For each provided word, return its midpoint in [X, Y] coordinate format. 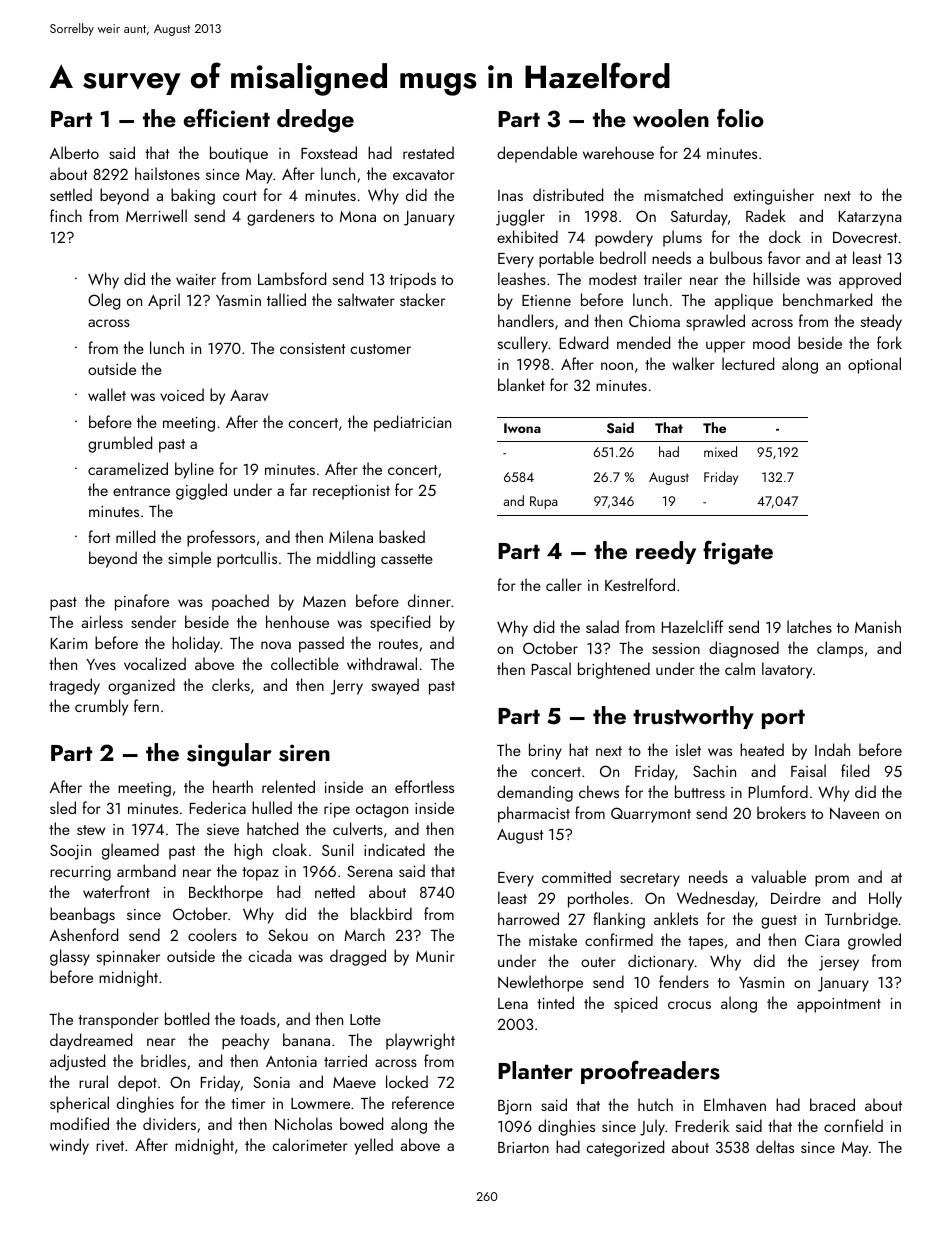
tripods [413, 280]
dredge [315, 121]
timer [248, 1103]
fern [146, 705]
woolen [671, 118]
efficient [226, 117]
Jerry [347, 687]
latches [809, 626]
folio [740, 117]
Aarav [249, 395]
